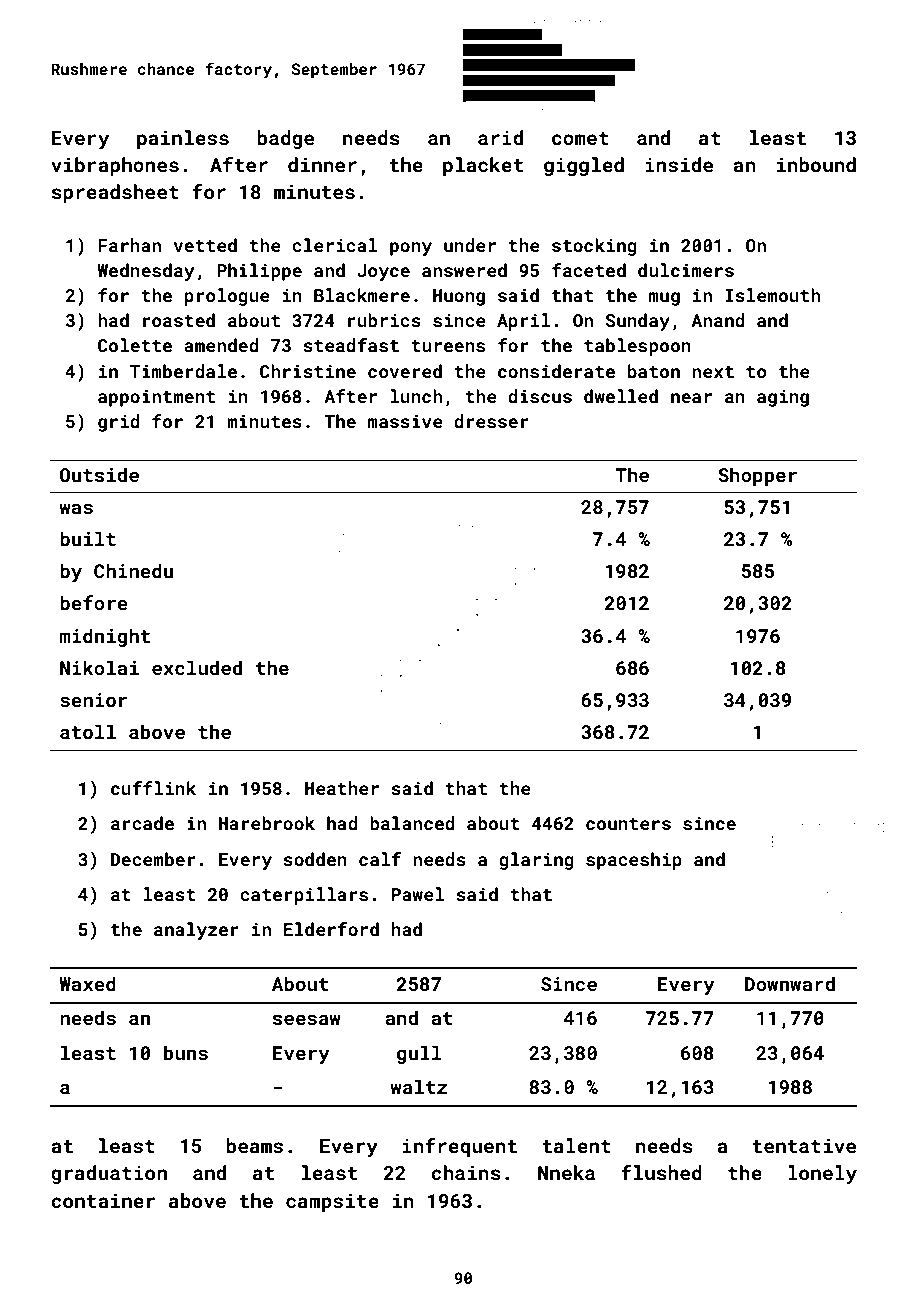  Describe the element at coordinates (103, 1200) in the screenshot. I see `container` at that location.
